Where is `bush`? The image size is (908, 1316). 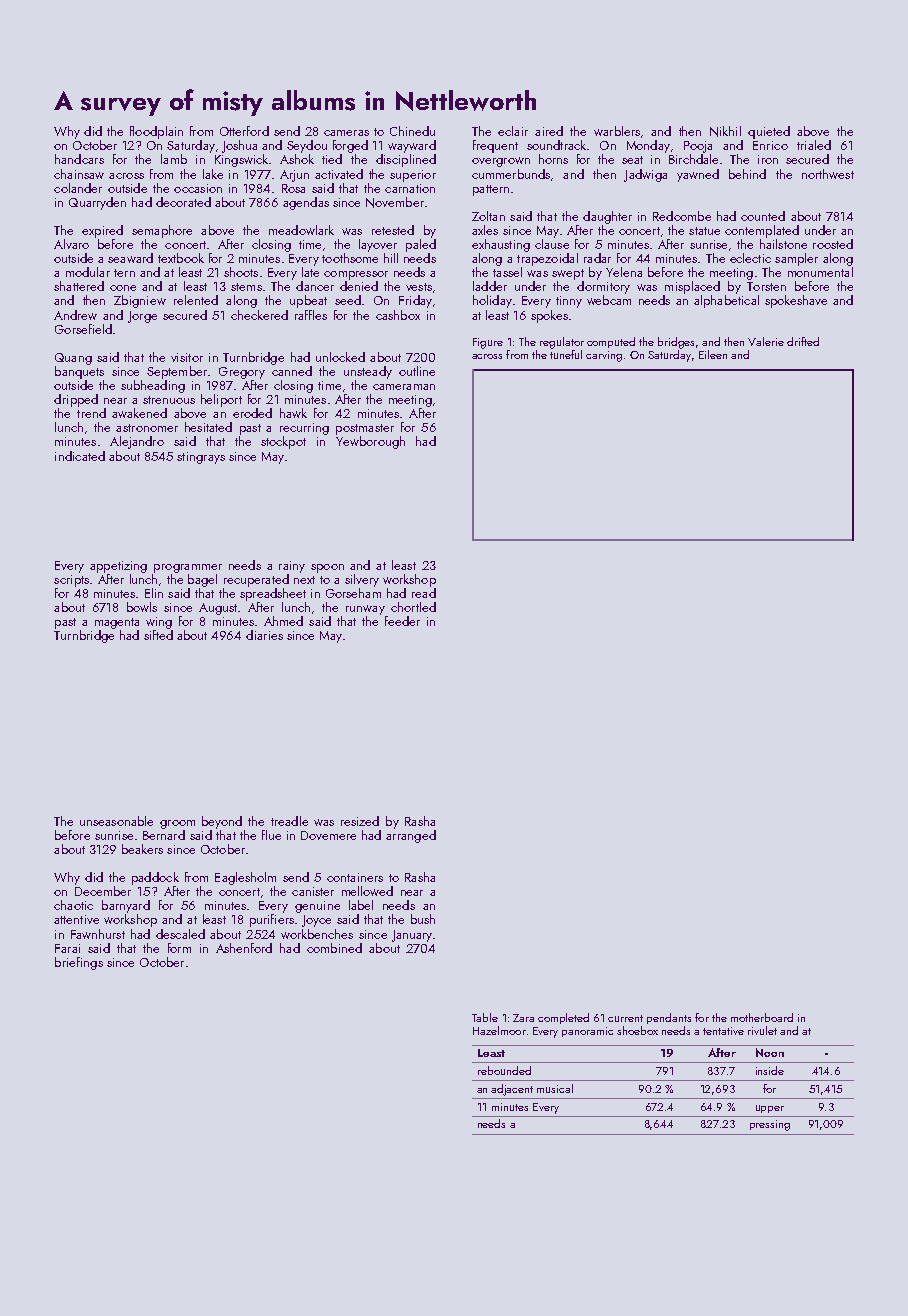 bush is located at coordinates (423, 919).
